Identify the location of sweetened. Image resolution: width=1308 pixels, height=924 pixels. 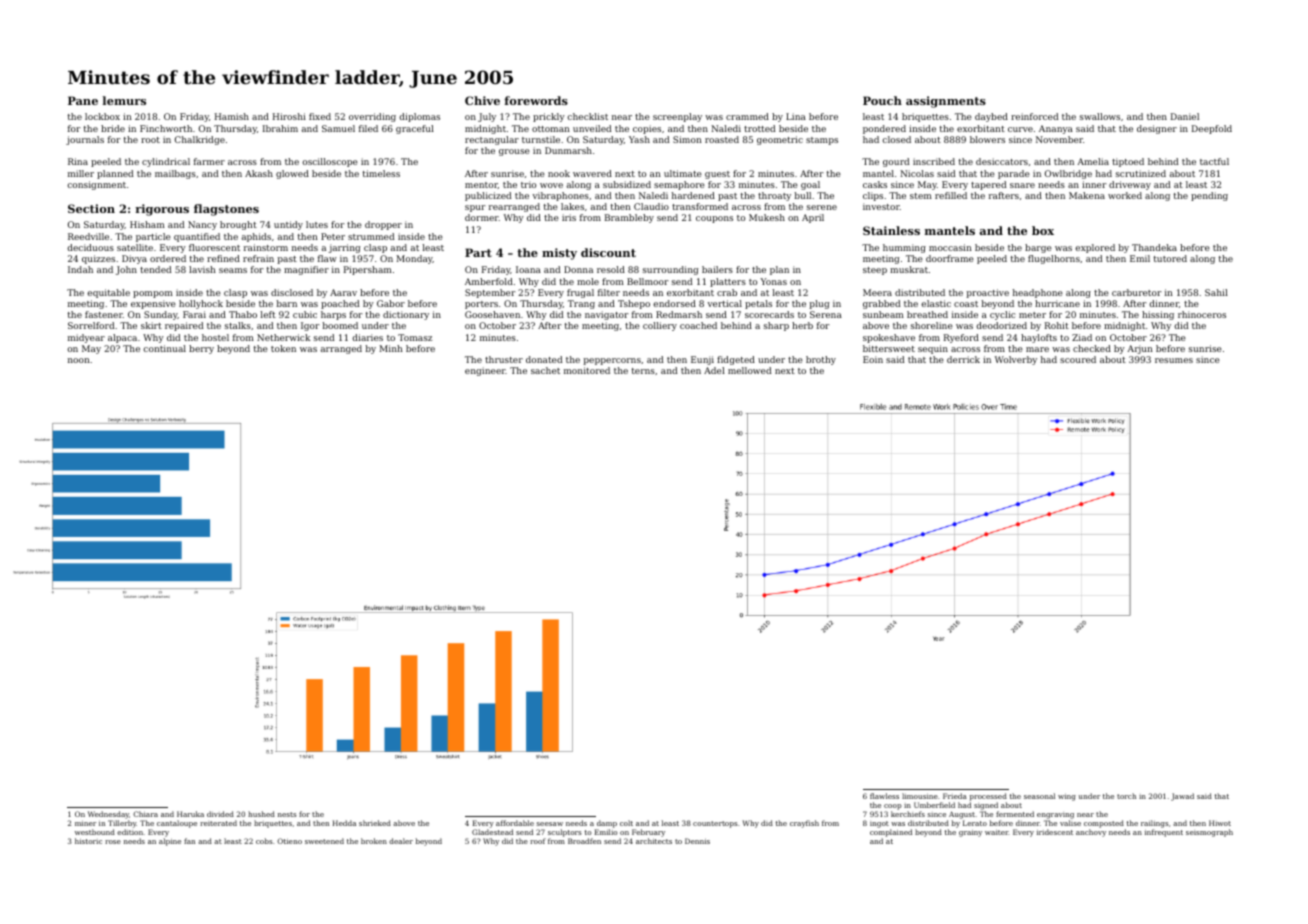
(324, 841).
